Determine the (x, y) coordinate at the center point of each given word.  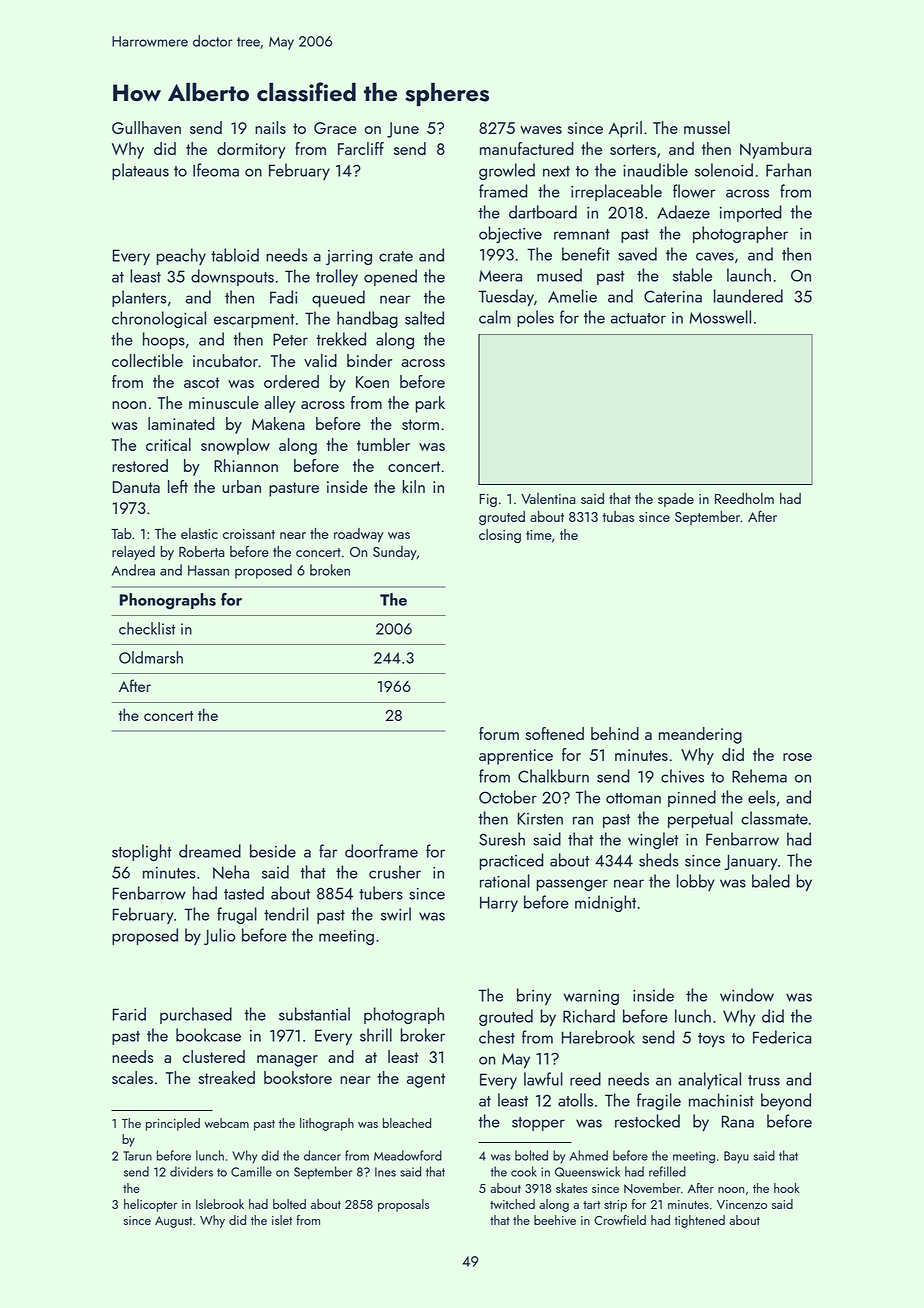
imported (751, 213)
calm (495, 317)
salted (424, 318)
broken (330, 570)
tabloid (235, 255)
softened (554, 733)
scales (132, 1077)
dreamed (210, 851)
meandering (700, 735)
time (539, 535)
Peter (290, 339)
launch (749, 275)
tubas (618, 516)
